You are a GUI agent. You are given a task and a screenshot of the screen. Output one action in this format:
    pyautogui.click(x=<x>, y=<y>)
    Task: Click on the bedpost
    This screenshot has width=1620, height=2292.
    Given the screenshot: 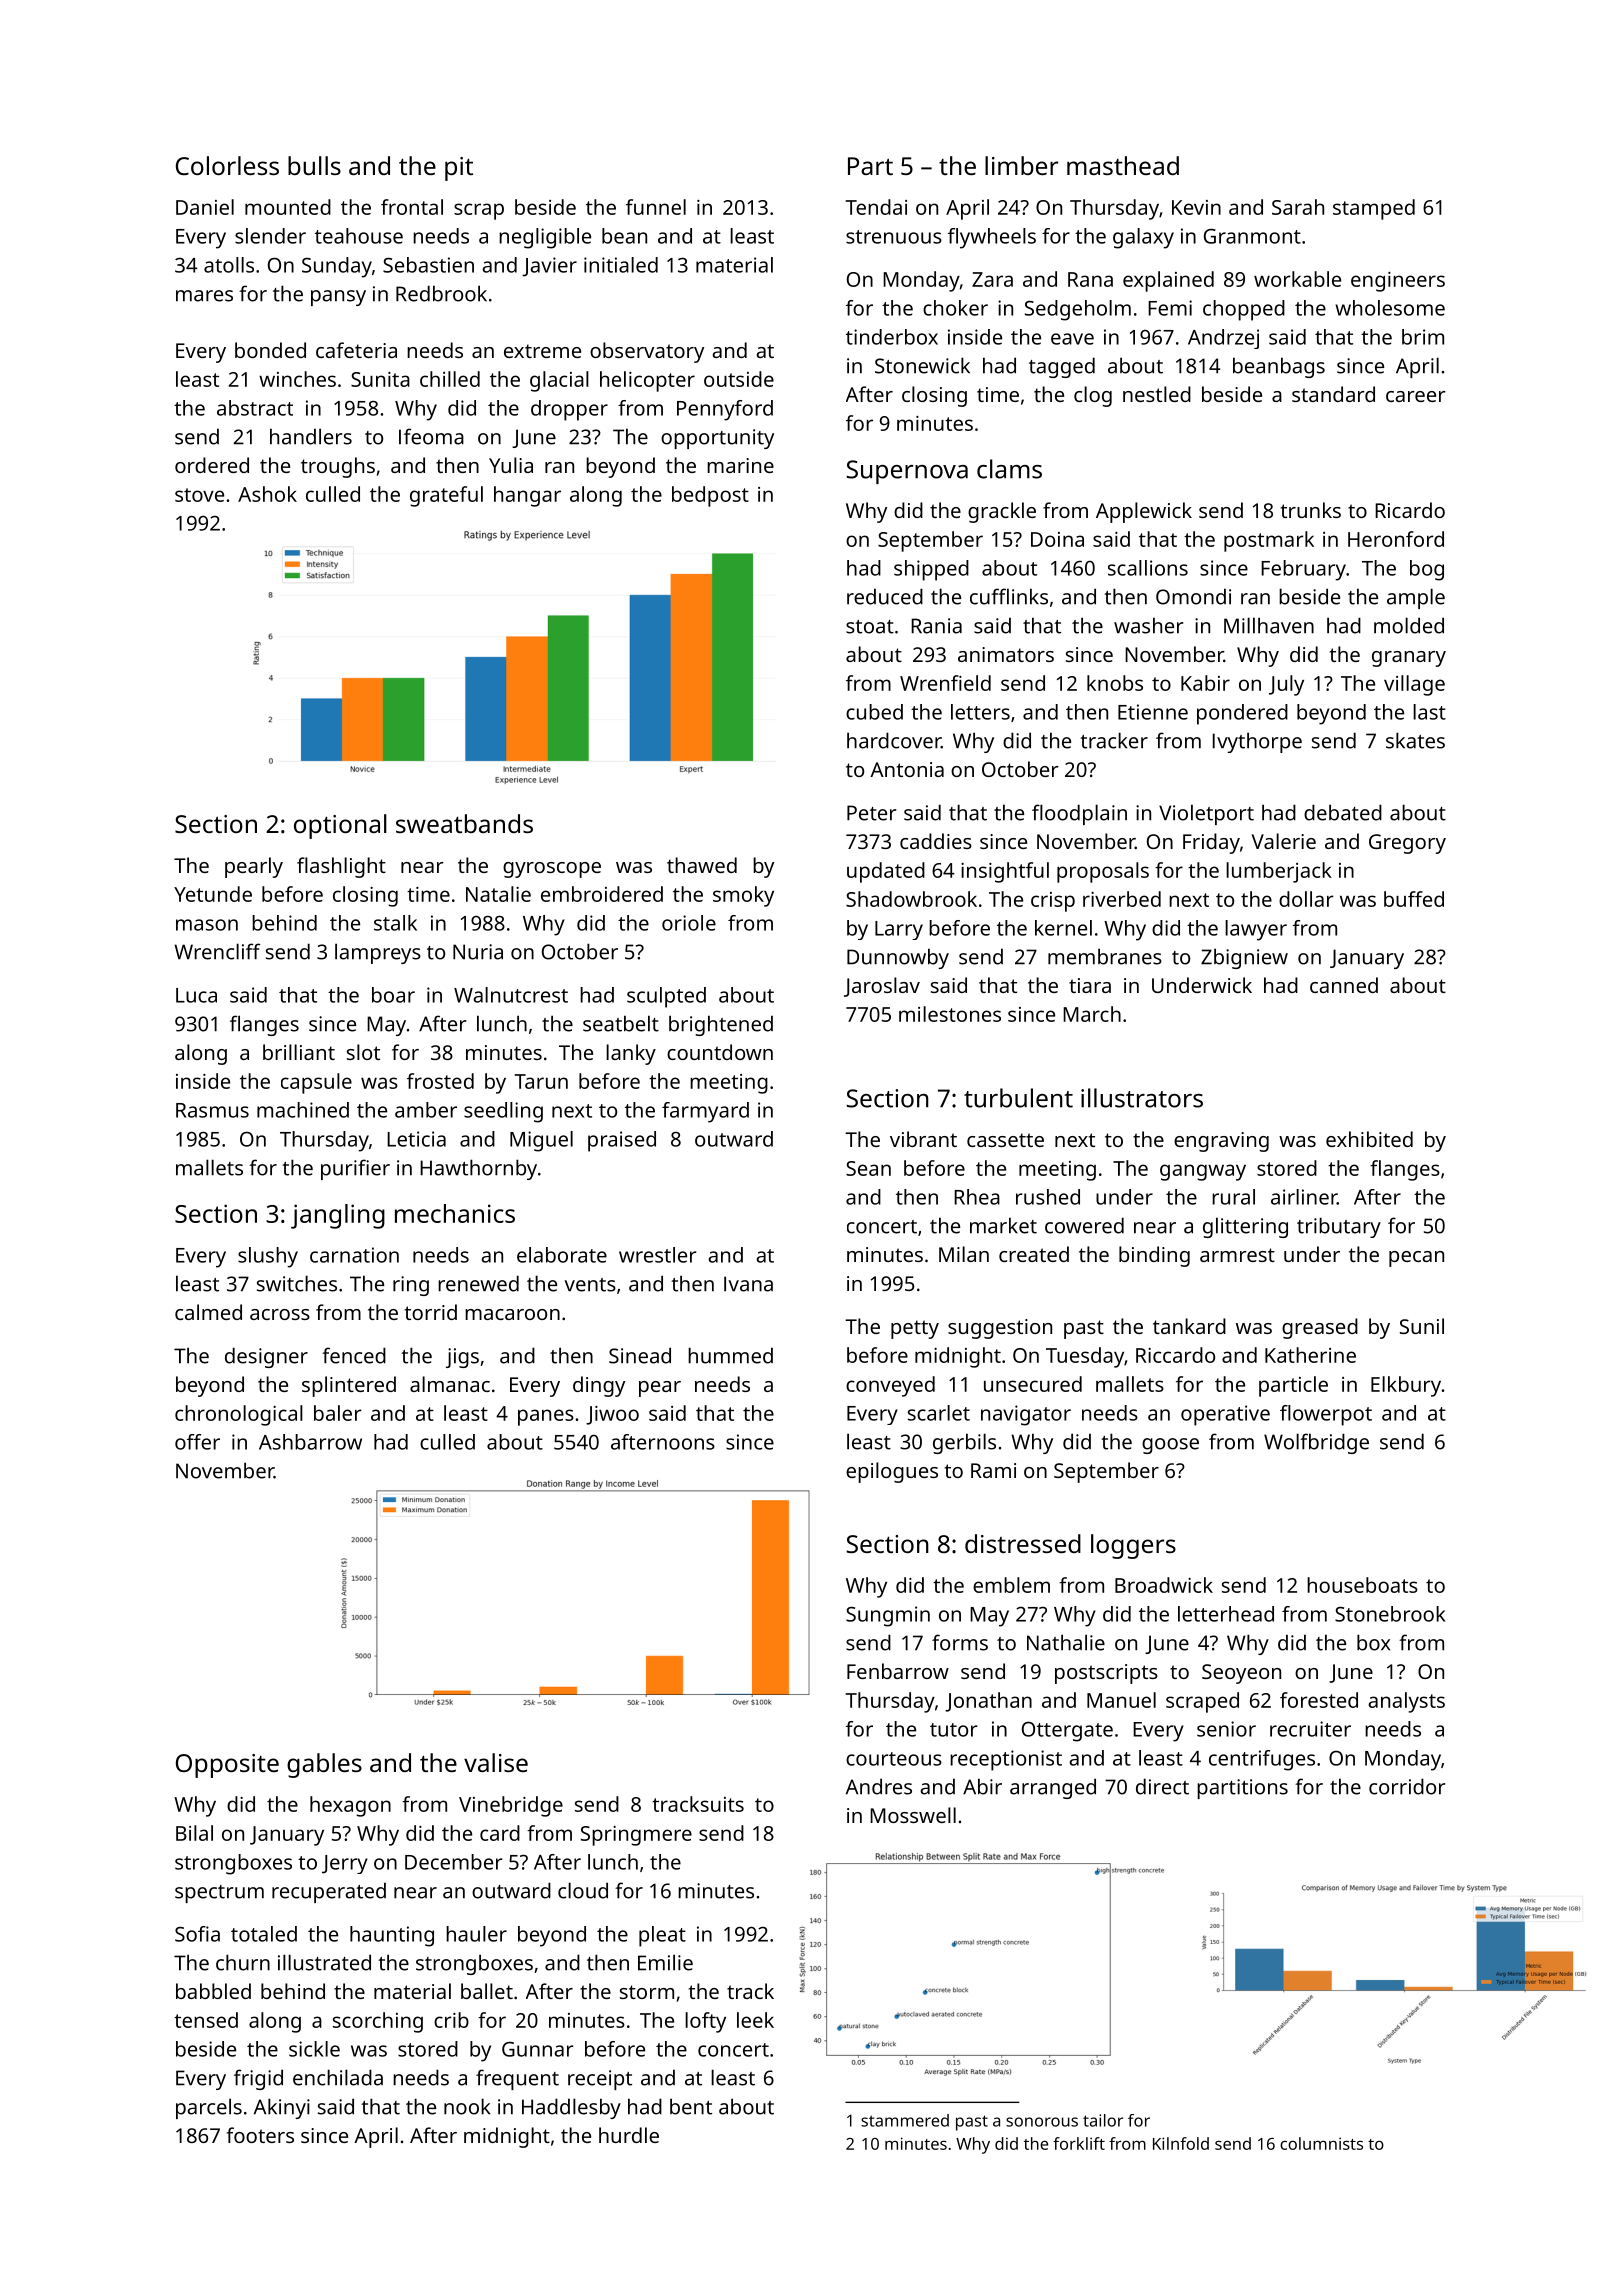 What is the action you would take?
    pyautogui.click(x=710, y=496)
